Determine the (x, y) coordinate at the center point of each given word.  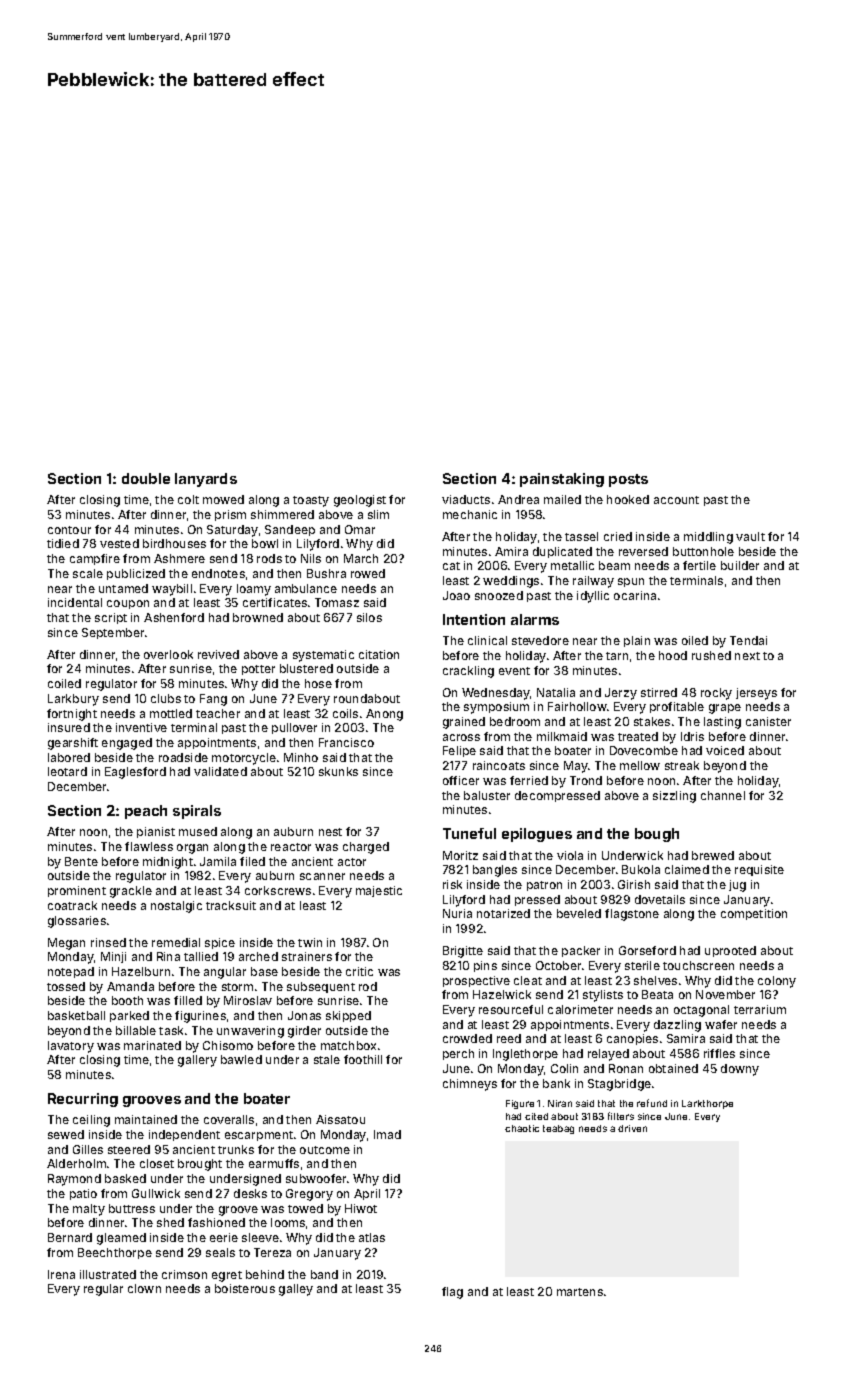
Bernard (70, 1237)
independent (184, 1135)
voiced (725, 750)
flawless (149, 846)
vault (750, 536)
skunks (338, 771)
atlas (372, 1237)
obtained (673, 1068)
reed (509, 1038)
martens (580, 1292)
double (146, 478)
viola (570, 855)
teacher (218, 713)
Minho (301, 757)
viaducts (466, 499)
